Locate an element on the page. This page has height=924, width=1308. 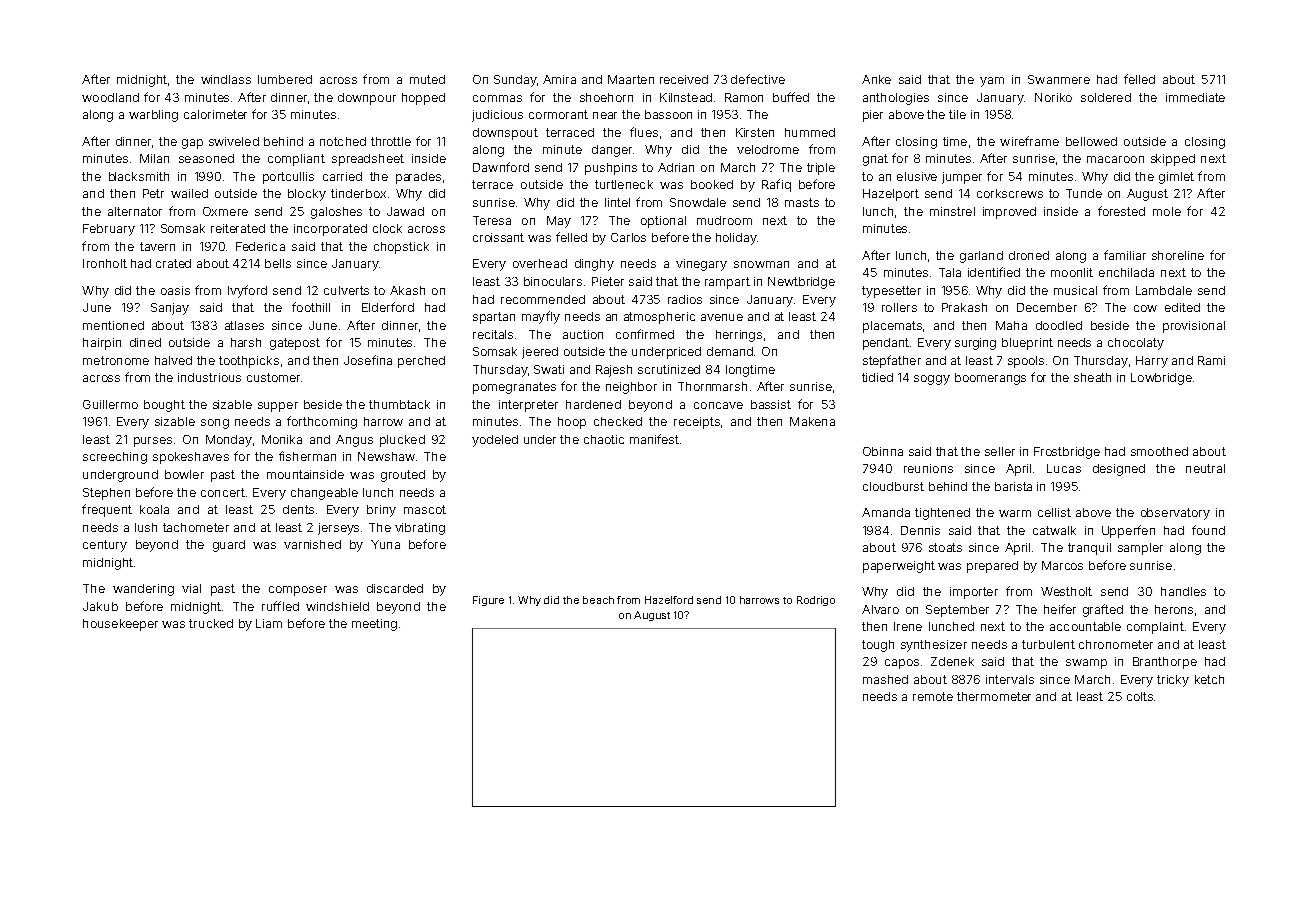
received is located at coordinates (684, 79).
